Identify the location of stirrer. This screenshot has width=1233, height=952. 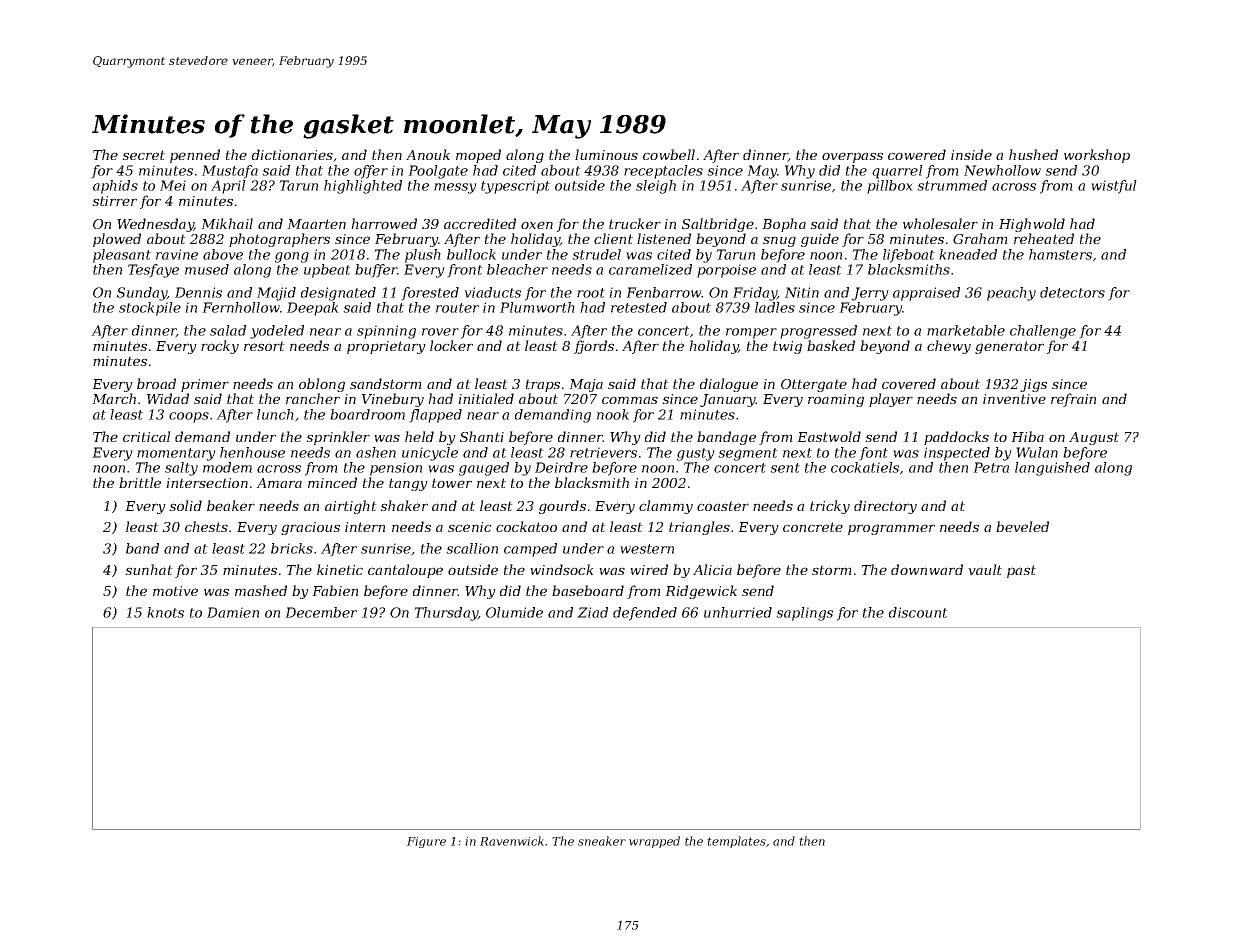
(114, 201).
